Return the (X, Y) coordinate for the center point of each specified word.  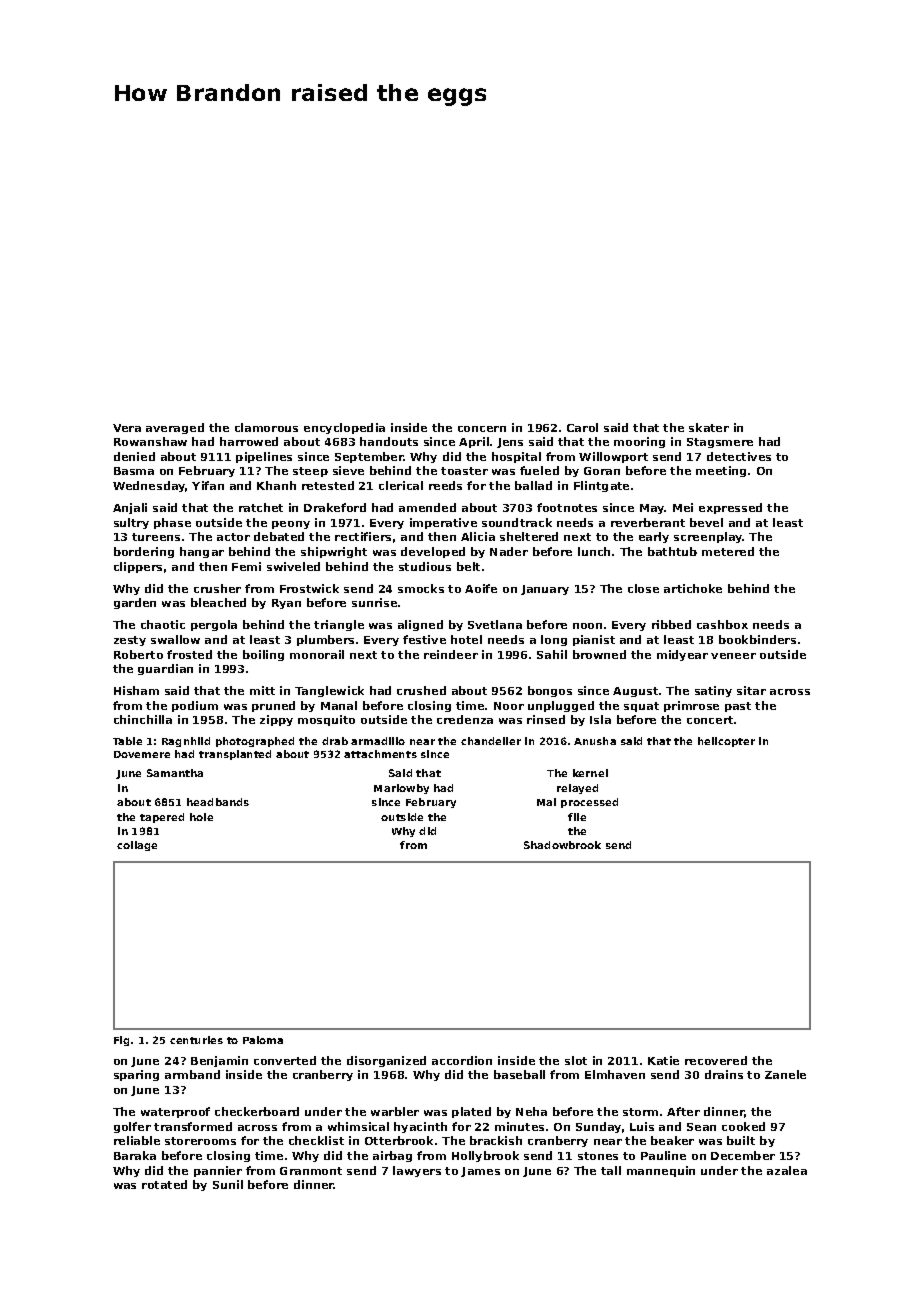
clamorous (266, 427)
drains (724, 1074)
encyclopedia (344, 428)
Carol (582, 427)
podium (195, 706)
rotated (164, 1184)
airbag (392, 1156)
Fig (121, 1041)
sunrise (374, 602)
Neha (531, 1111)
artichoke (693, 588)
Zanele (785, 1074)
